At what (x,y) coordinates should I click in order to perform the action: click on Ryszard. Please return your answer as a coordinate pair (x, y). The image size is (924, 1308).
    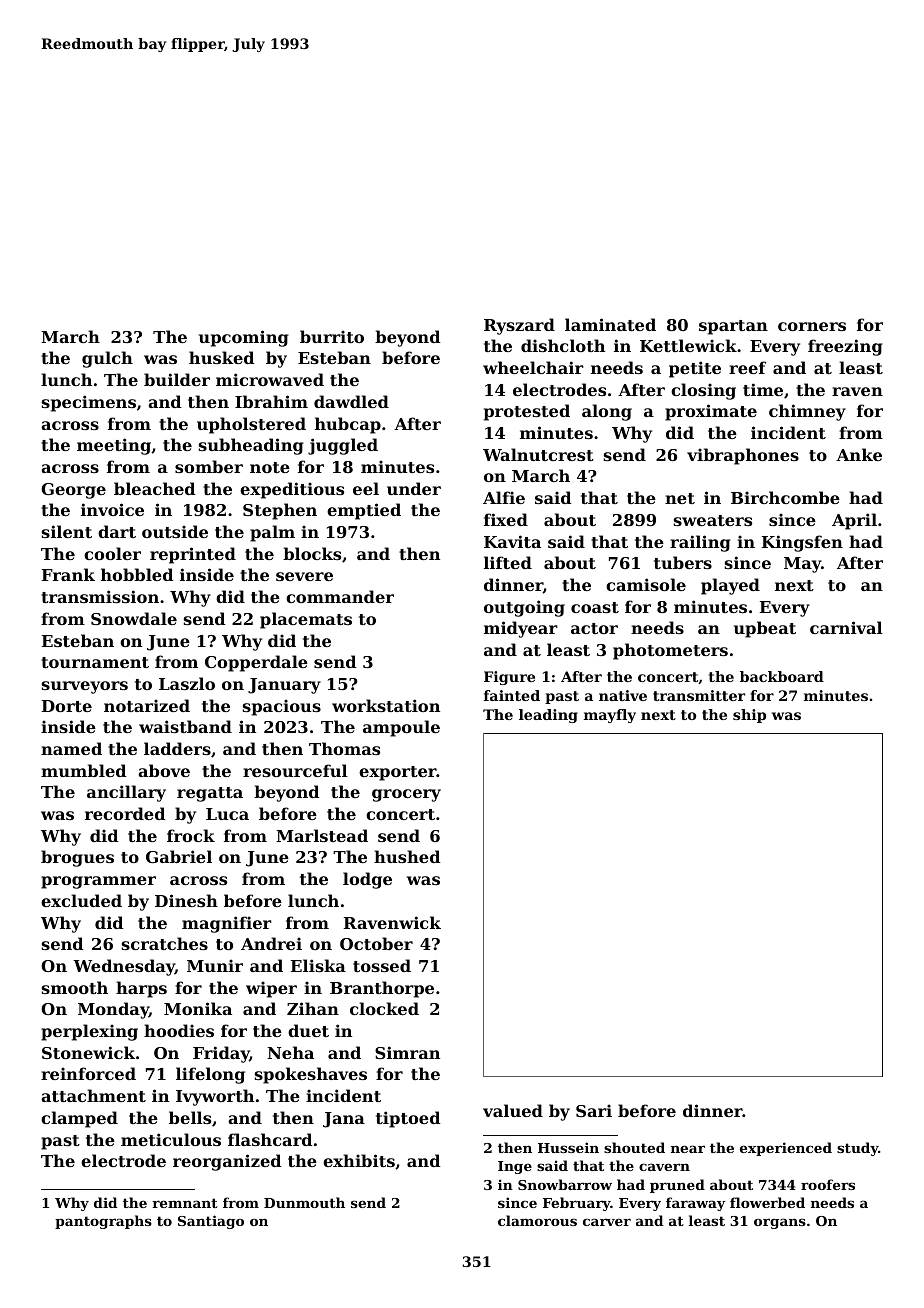
    Looking at the image, I should click on (519, 326).
